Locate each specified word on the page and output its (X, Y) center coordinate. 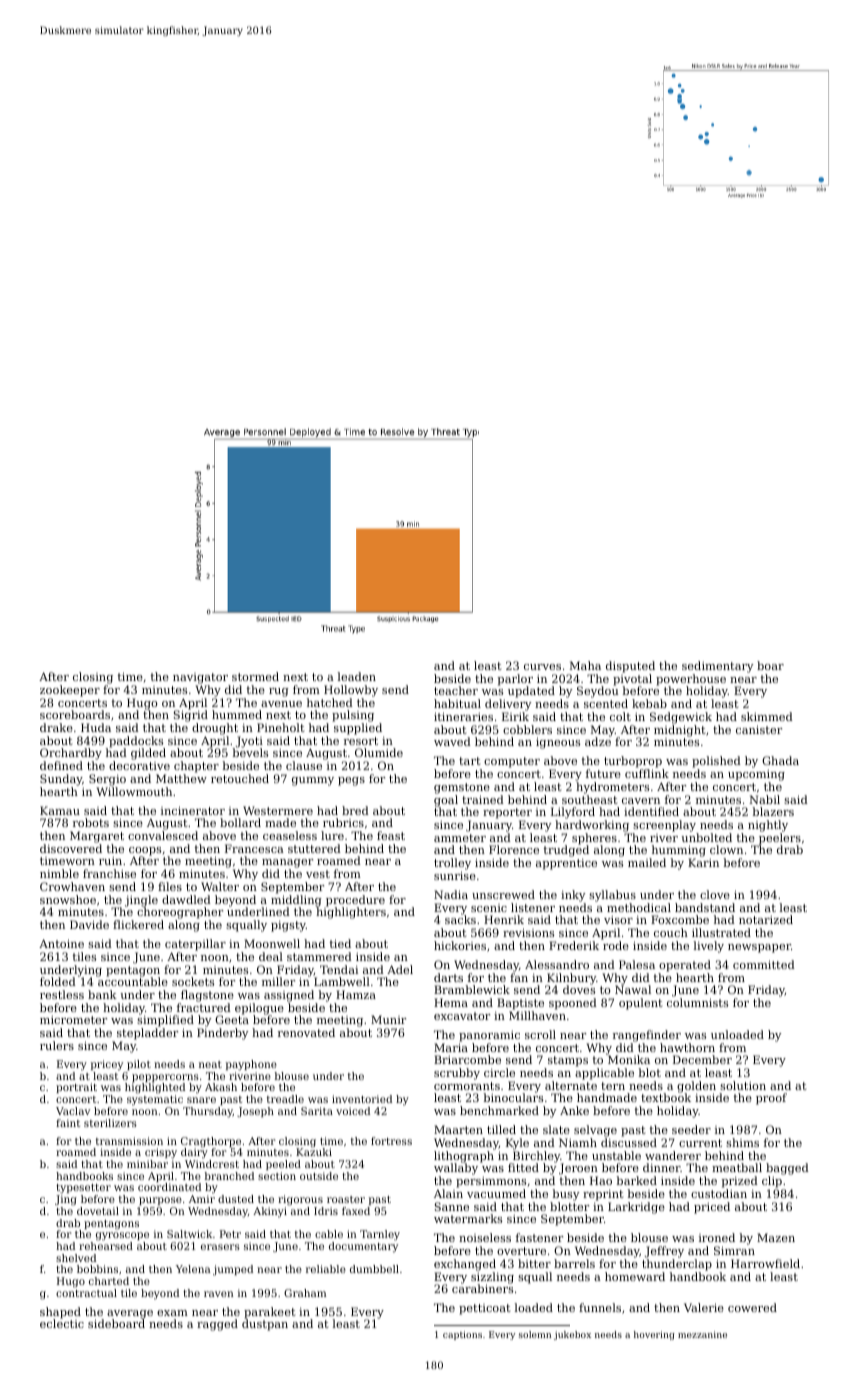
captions (462, 1335)
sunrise (455, 875)
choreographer (180, 913)
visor (618, 919)
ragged (217, 1325)
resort (361, 741)
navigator (200, 678)
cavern (641, 801)
